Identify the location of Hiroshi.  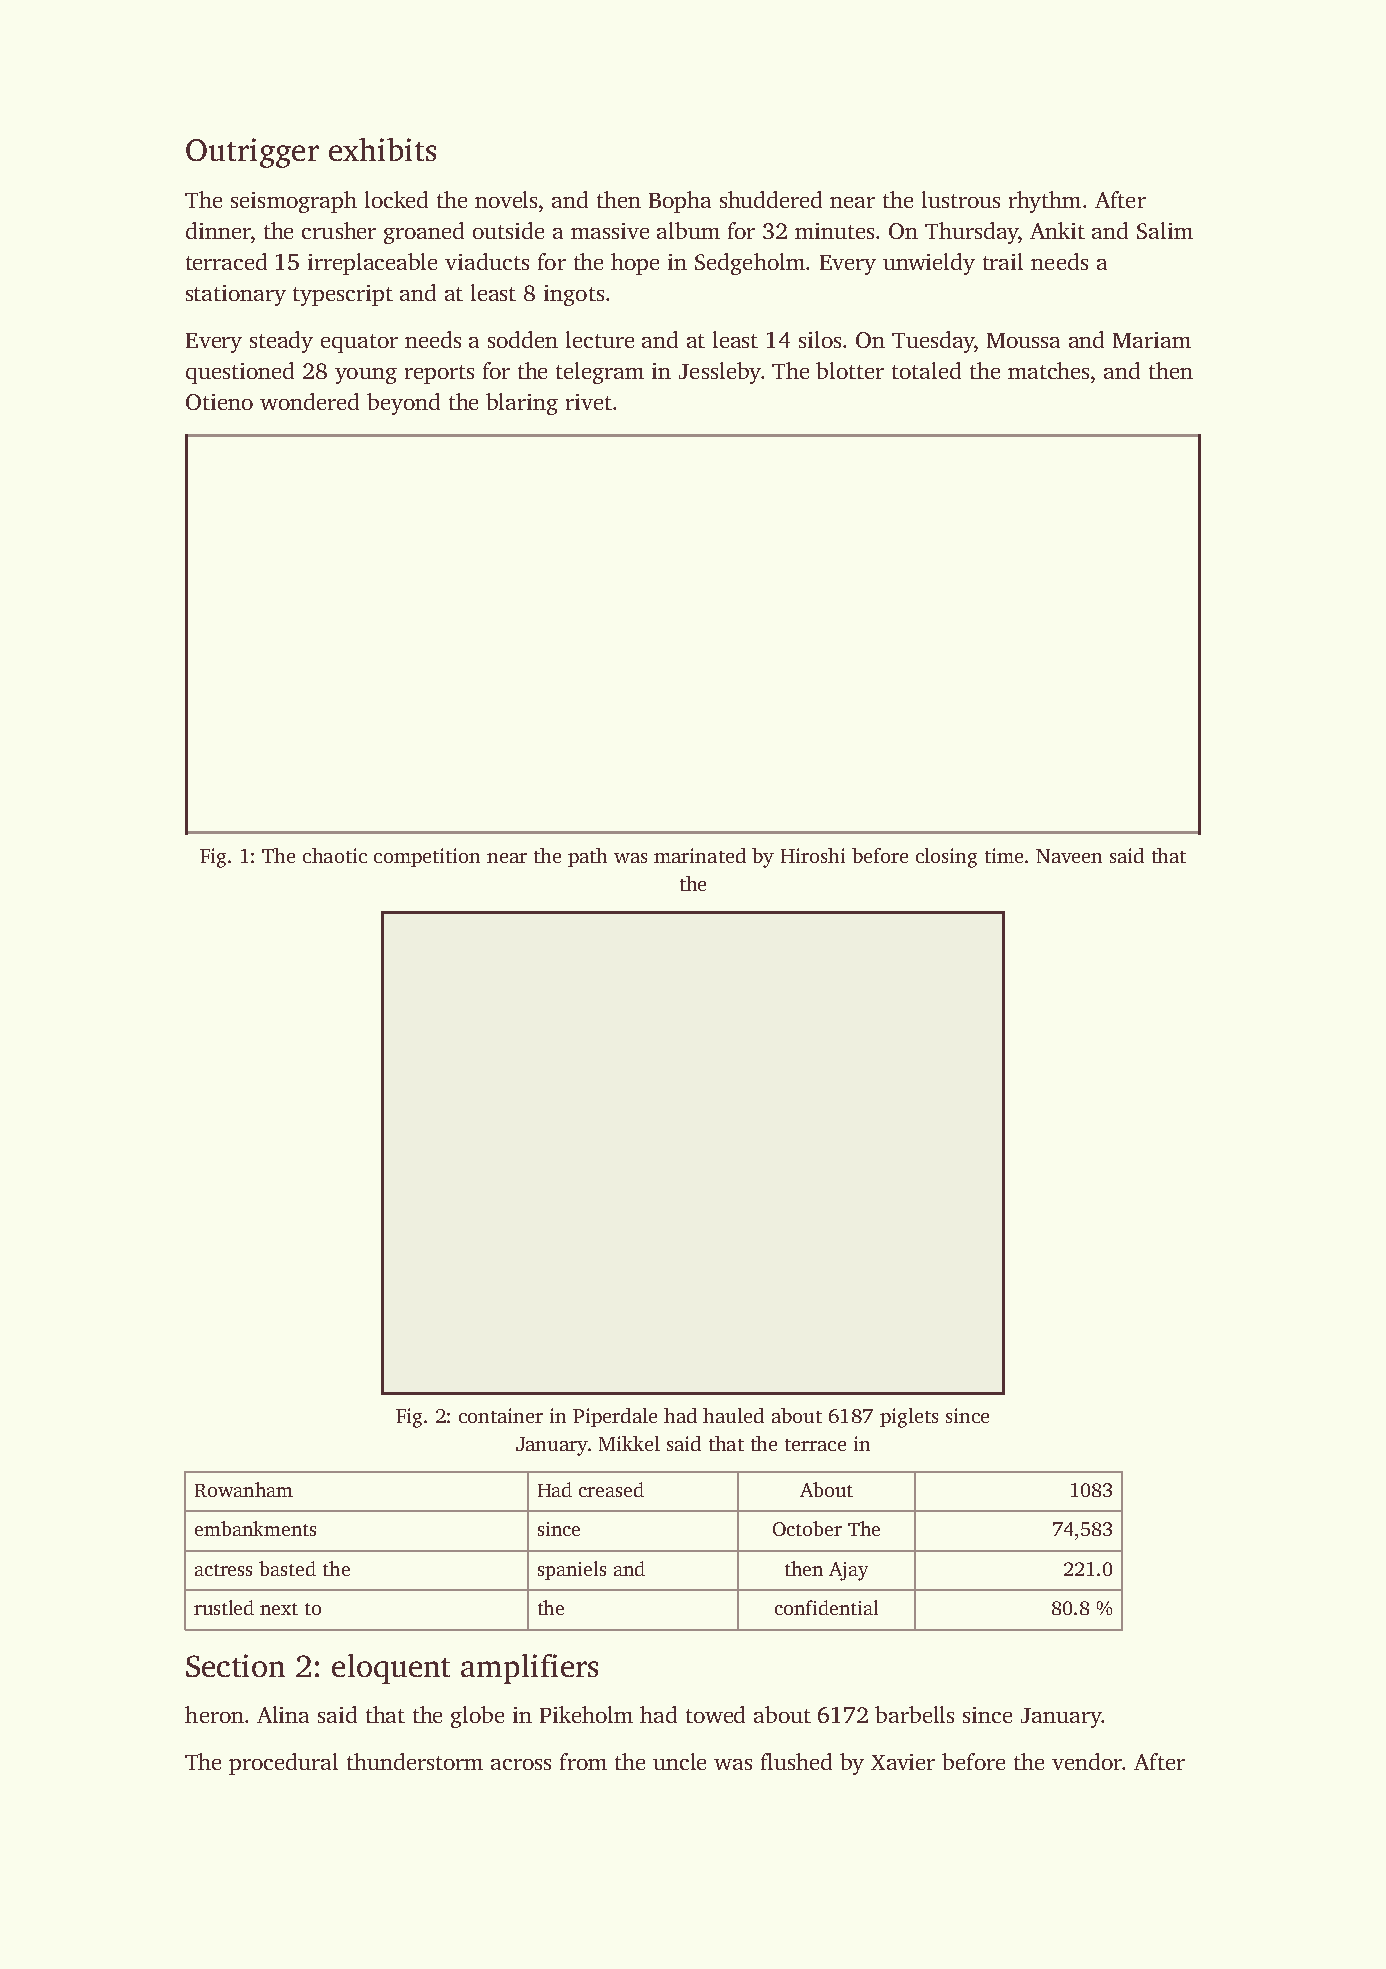
(813, 855).
